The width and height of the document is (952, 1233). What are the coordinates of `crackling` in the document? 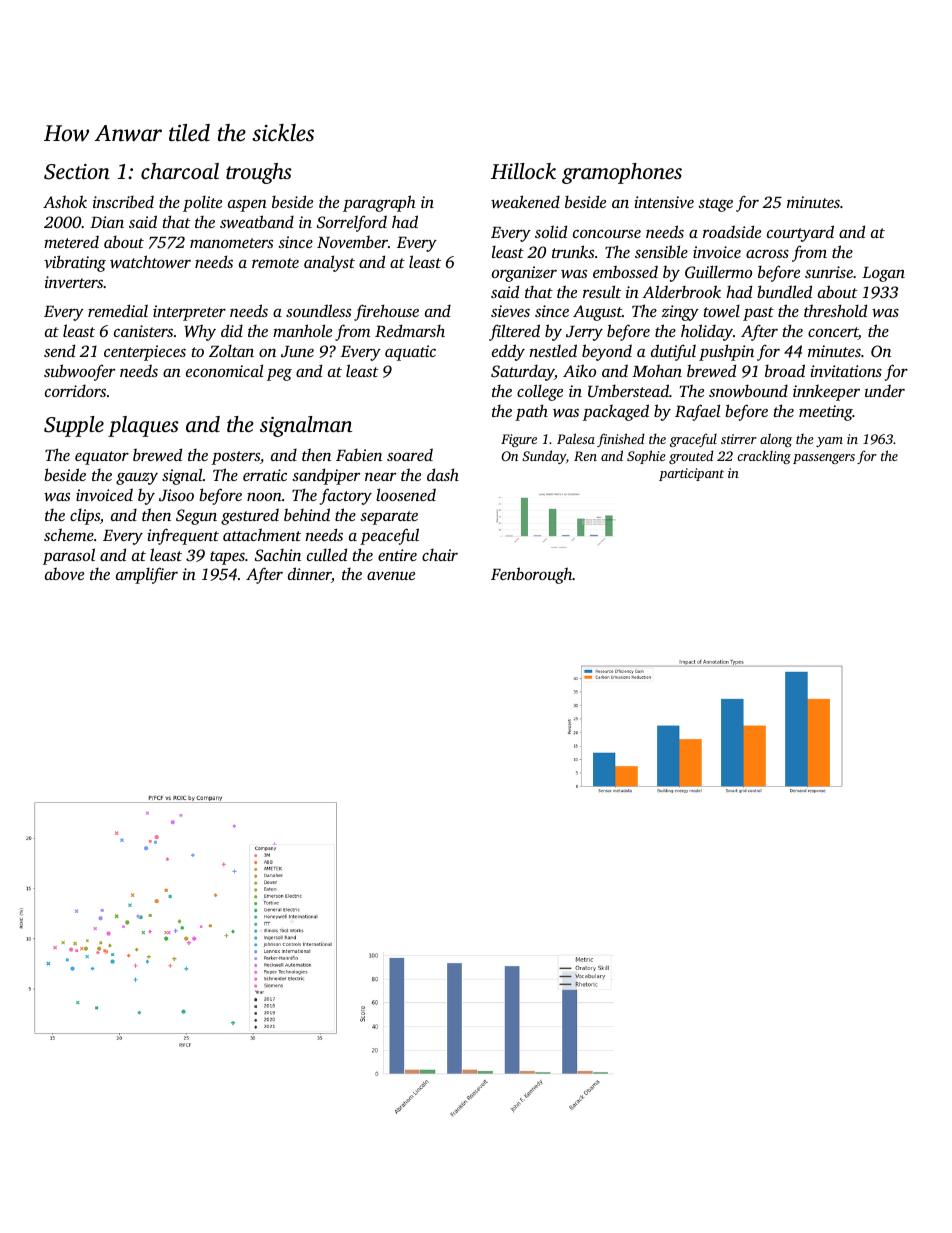 It's located at (764, 457).
